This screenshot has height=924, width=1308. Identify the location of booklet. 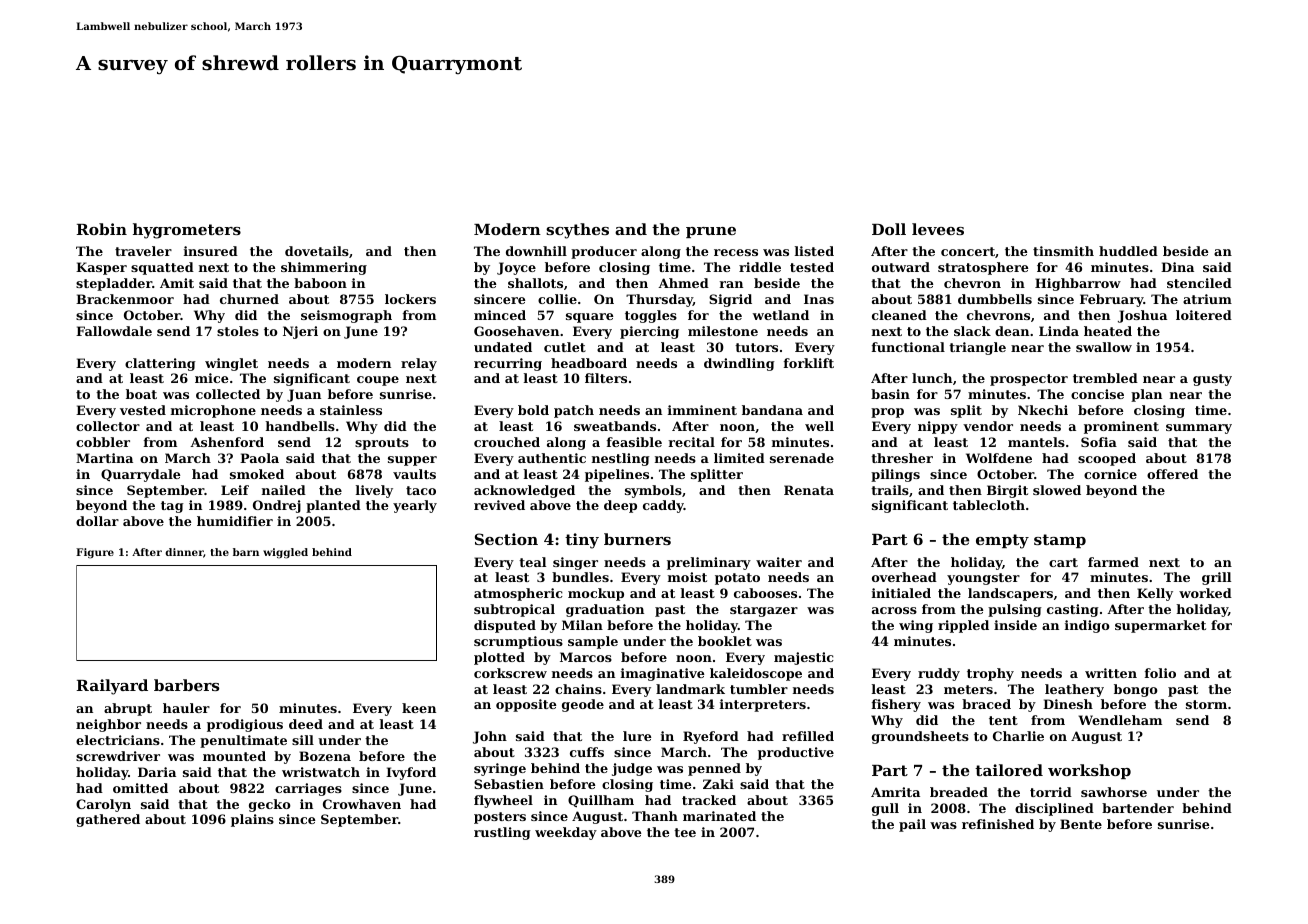
(725, 641).
